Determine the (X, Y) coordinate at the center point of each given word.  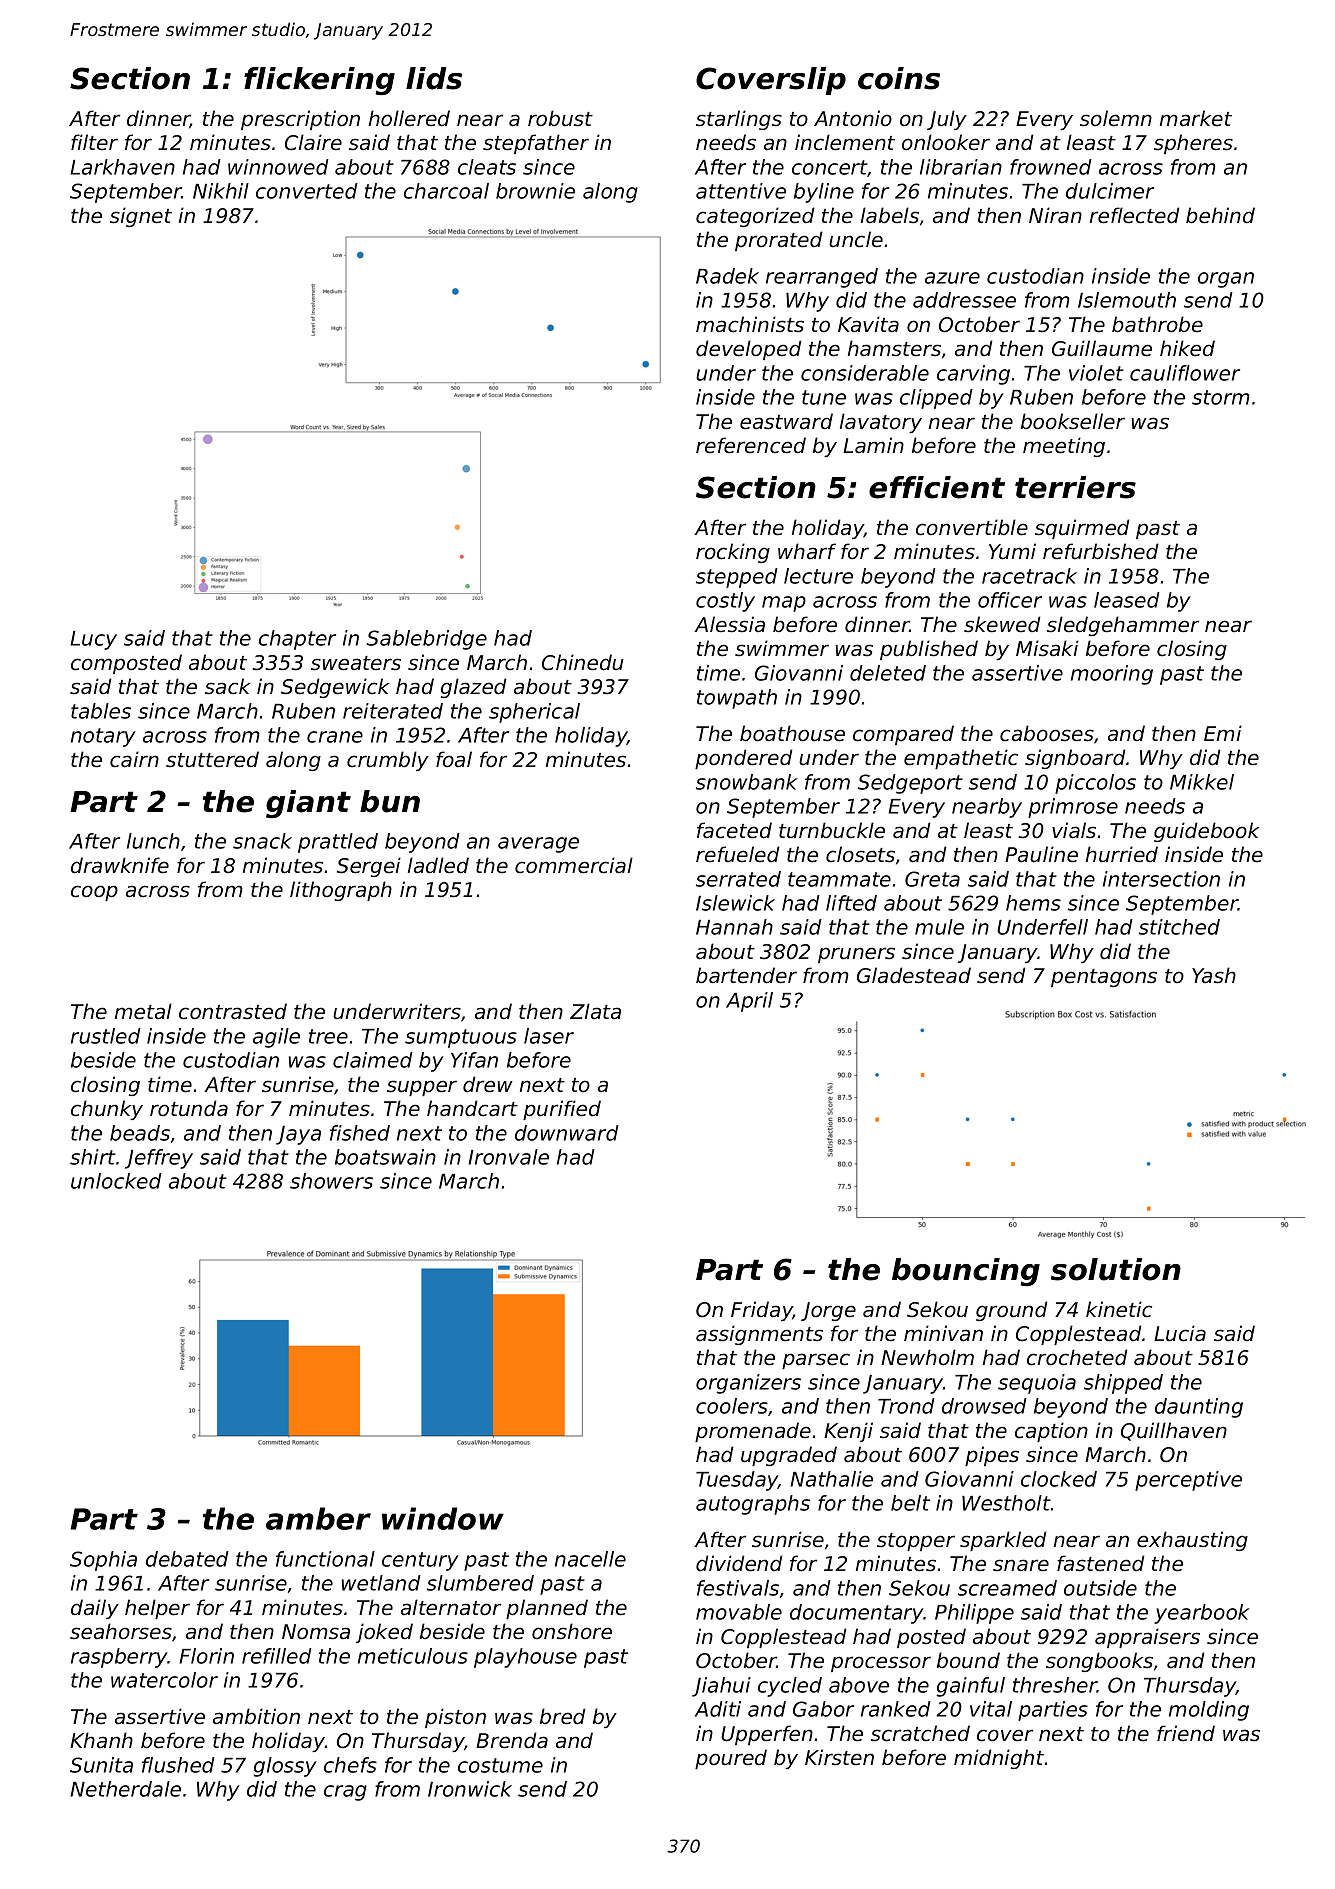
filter (94, 142)
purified (562, 1110)
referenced (751, 445)
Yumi (1012, 551)
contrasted (233, 1011)
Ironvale (508, 1157)
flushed (178, 1765)
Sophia (103, 1561)
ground (1011, 1311)
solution (1116, 1269)
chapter (297, 640)
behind (1220, 215)
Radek (727, 276)
